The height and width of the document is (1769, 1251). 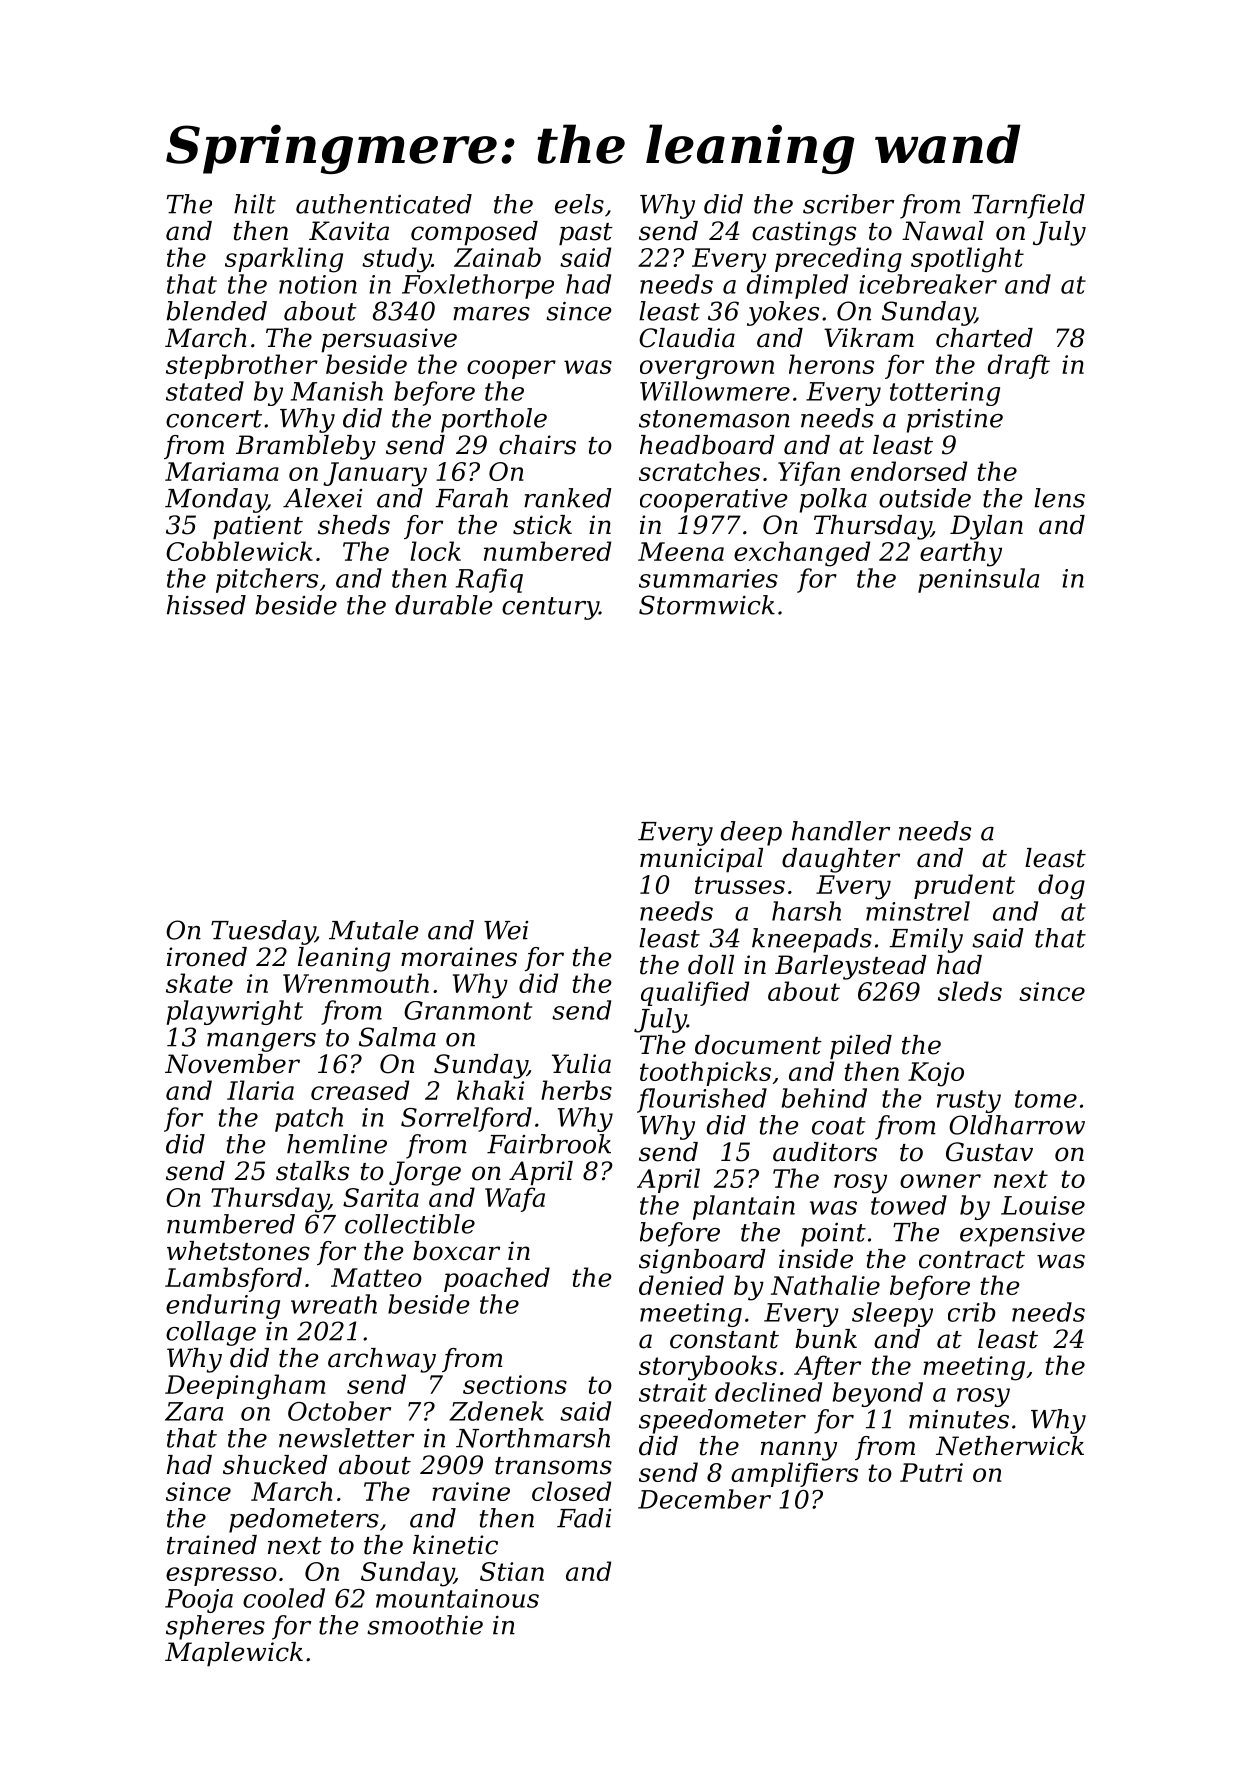 I want to click on preceding, so click(x=838, y=260).
